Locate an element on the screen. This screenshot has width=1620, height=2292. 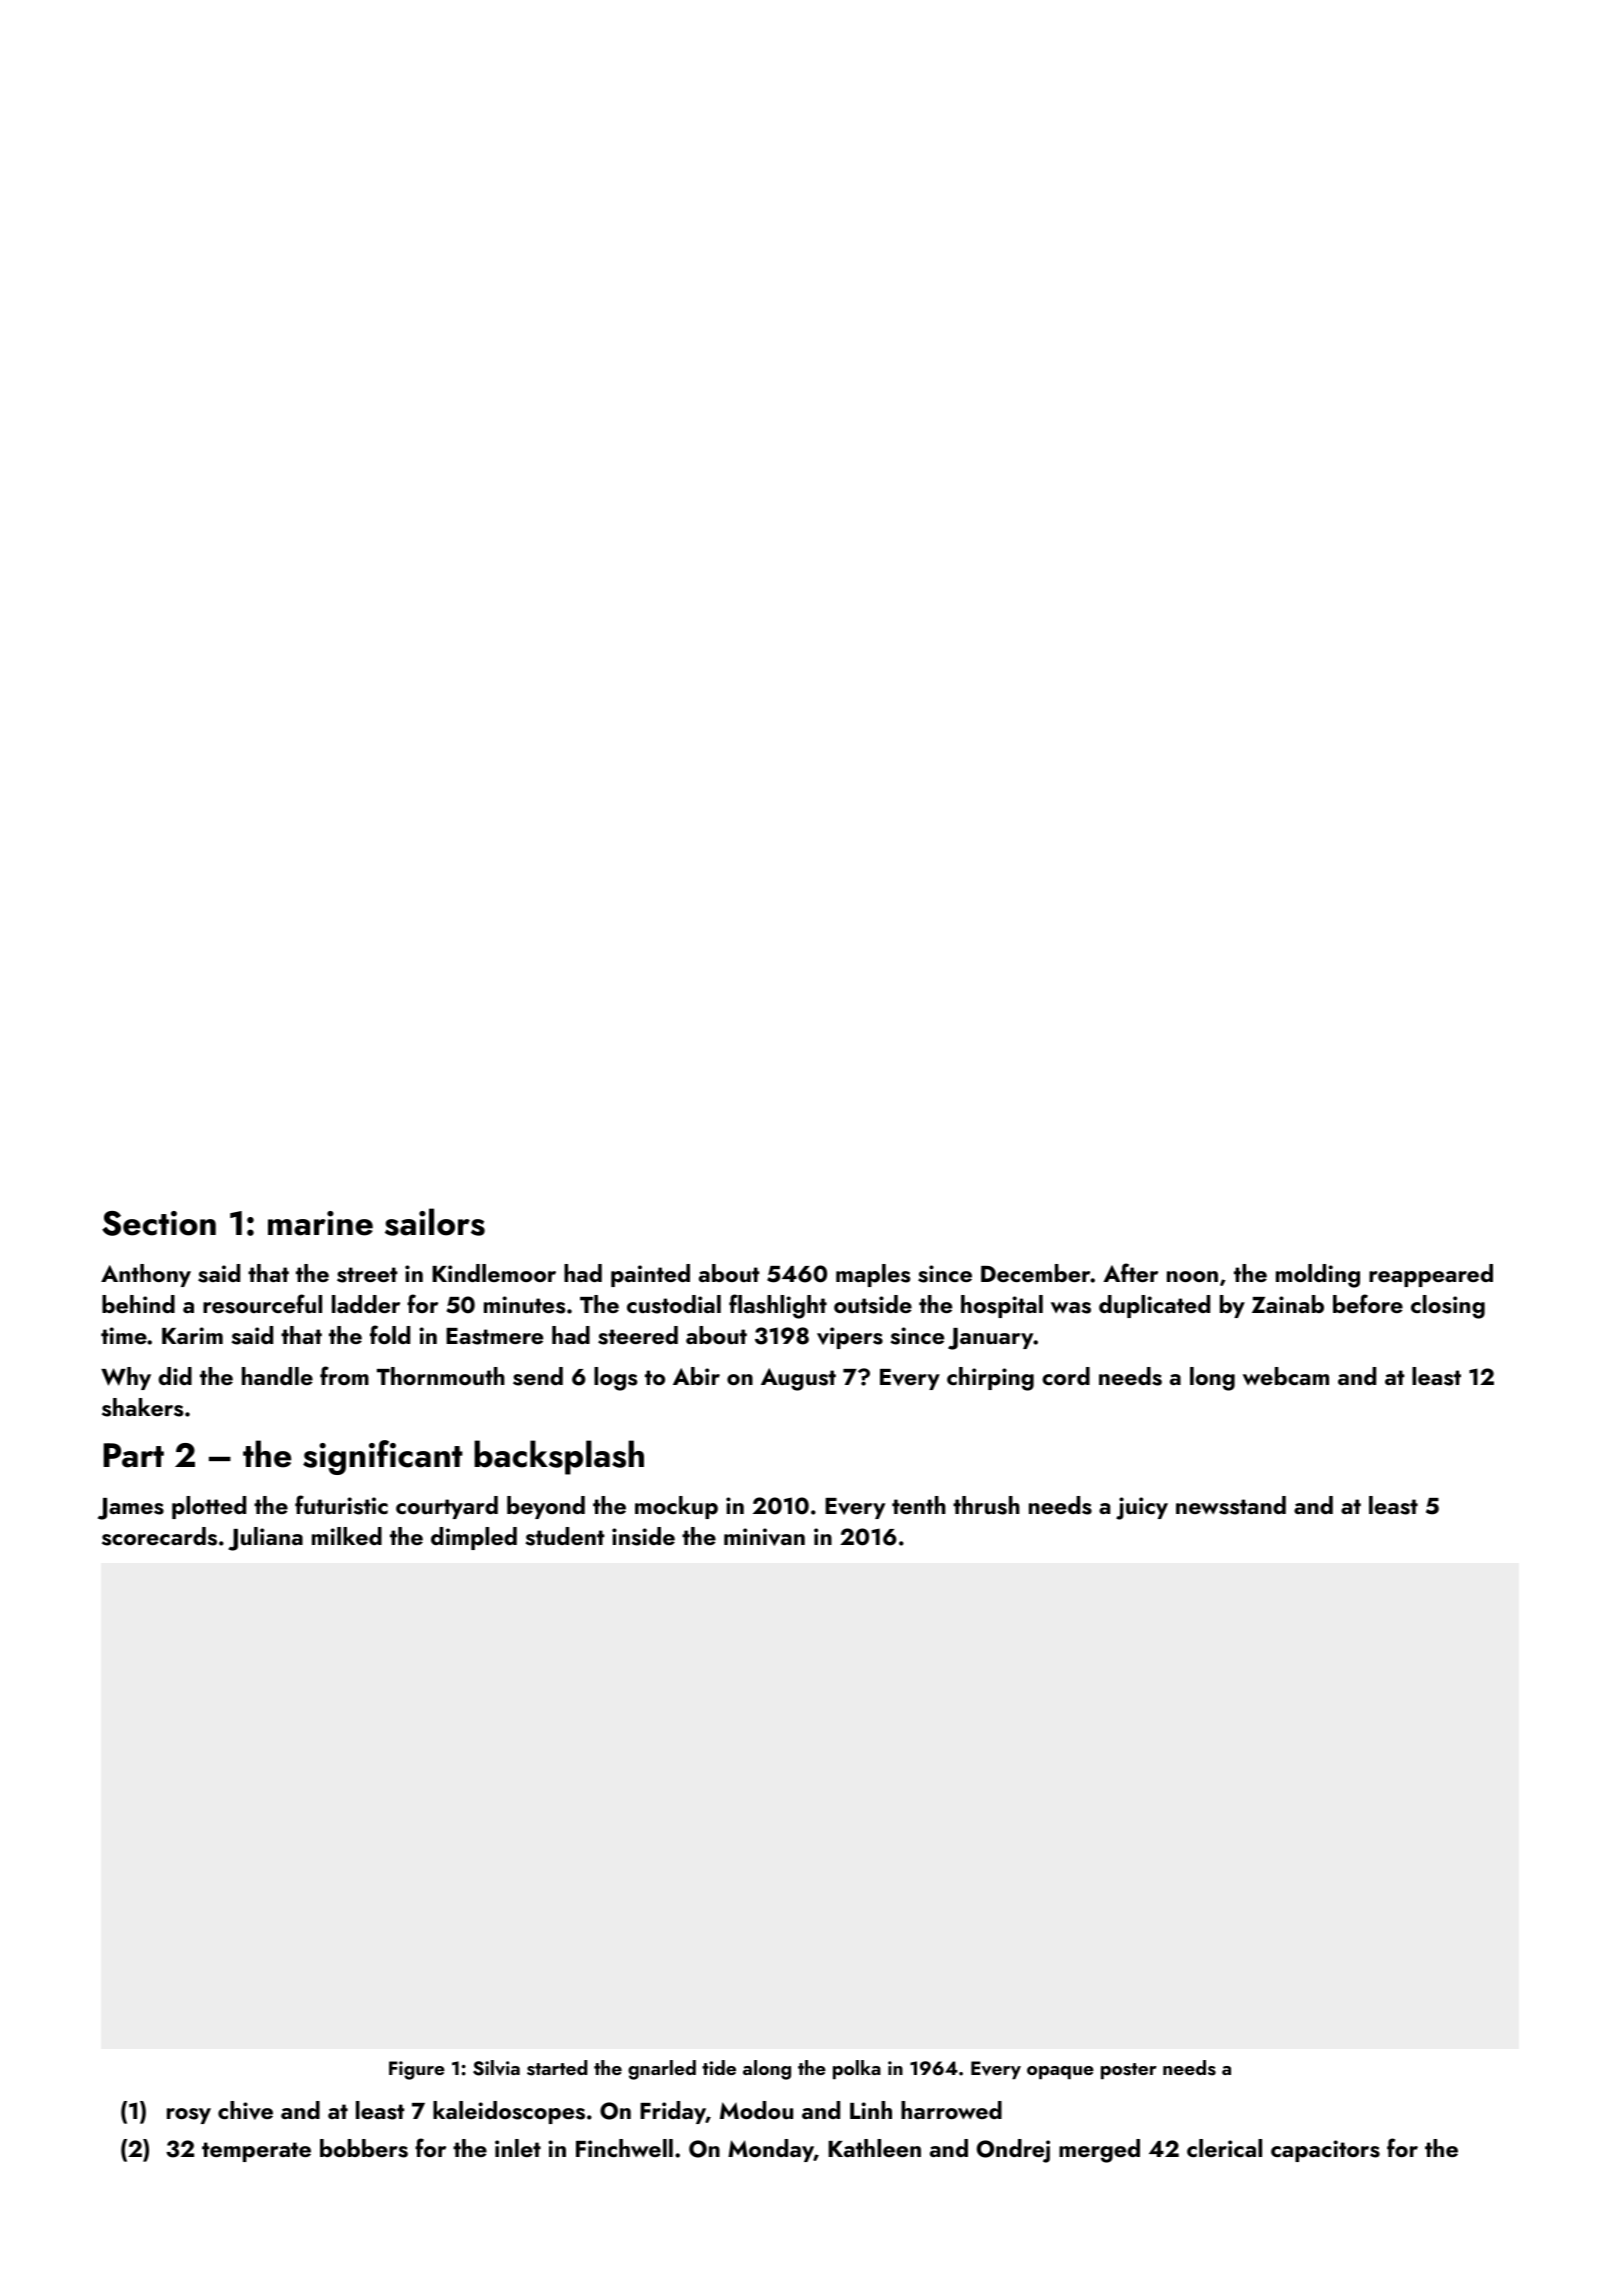
thrush is located at coordinates (986, 1505).
